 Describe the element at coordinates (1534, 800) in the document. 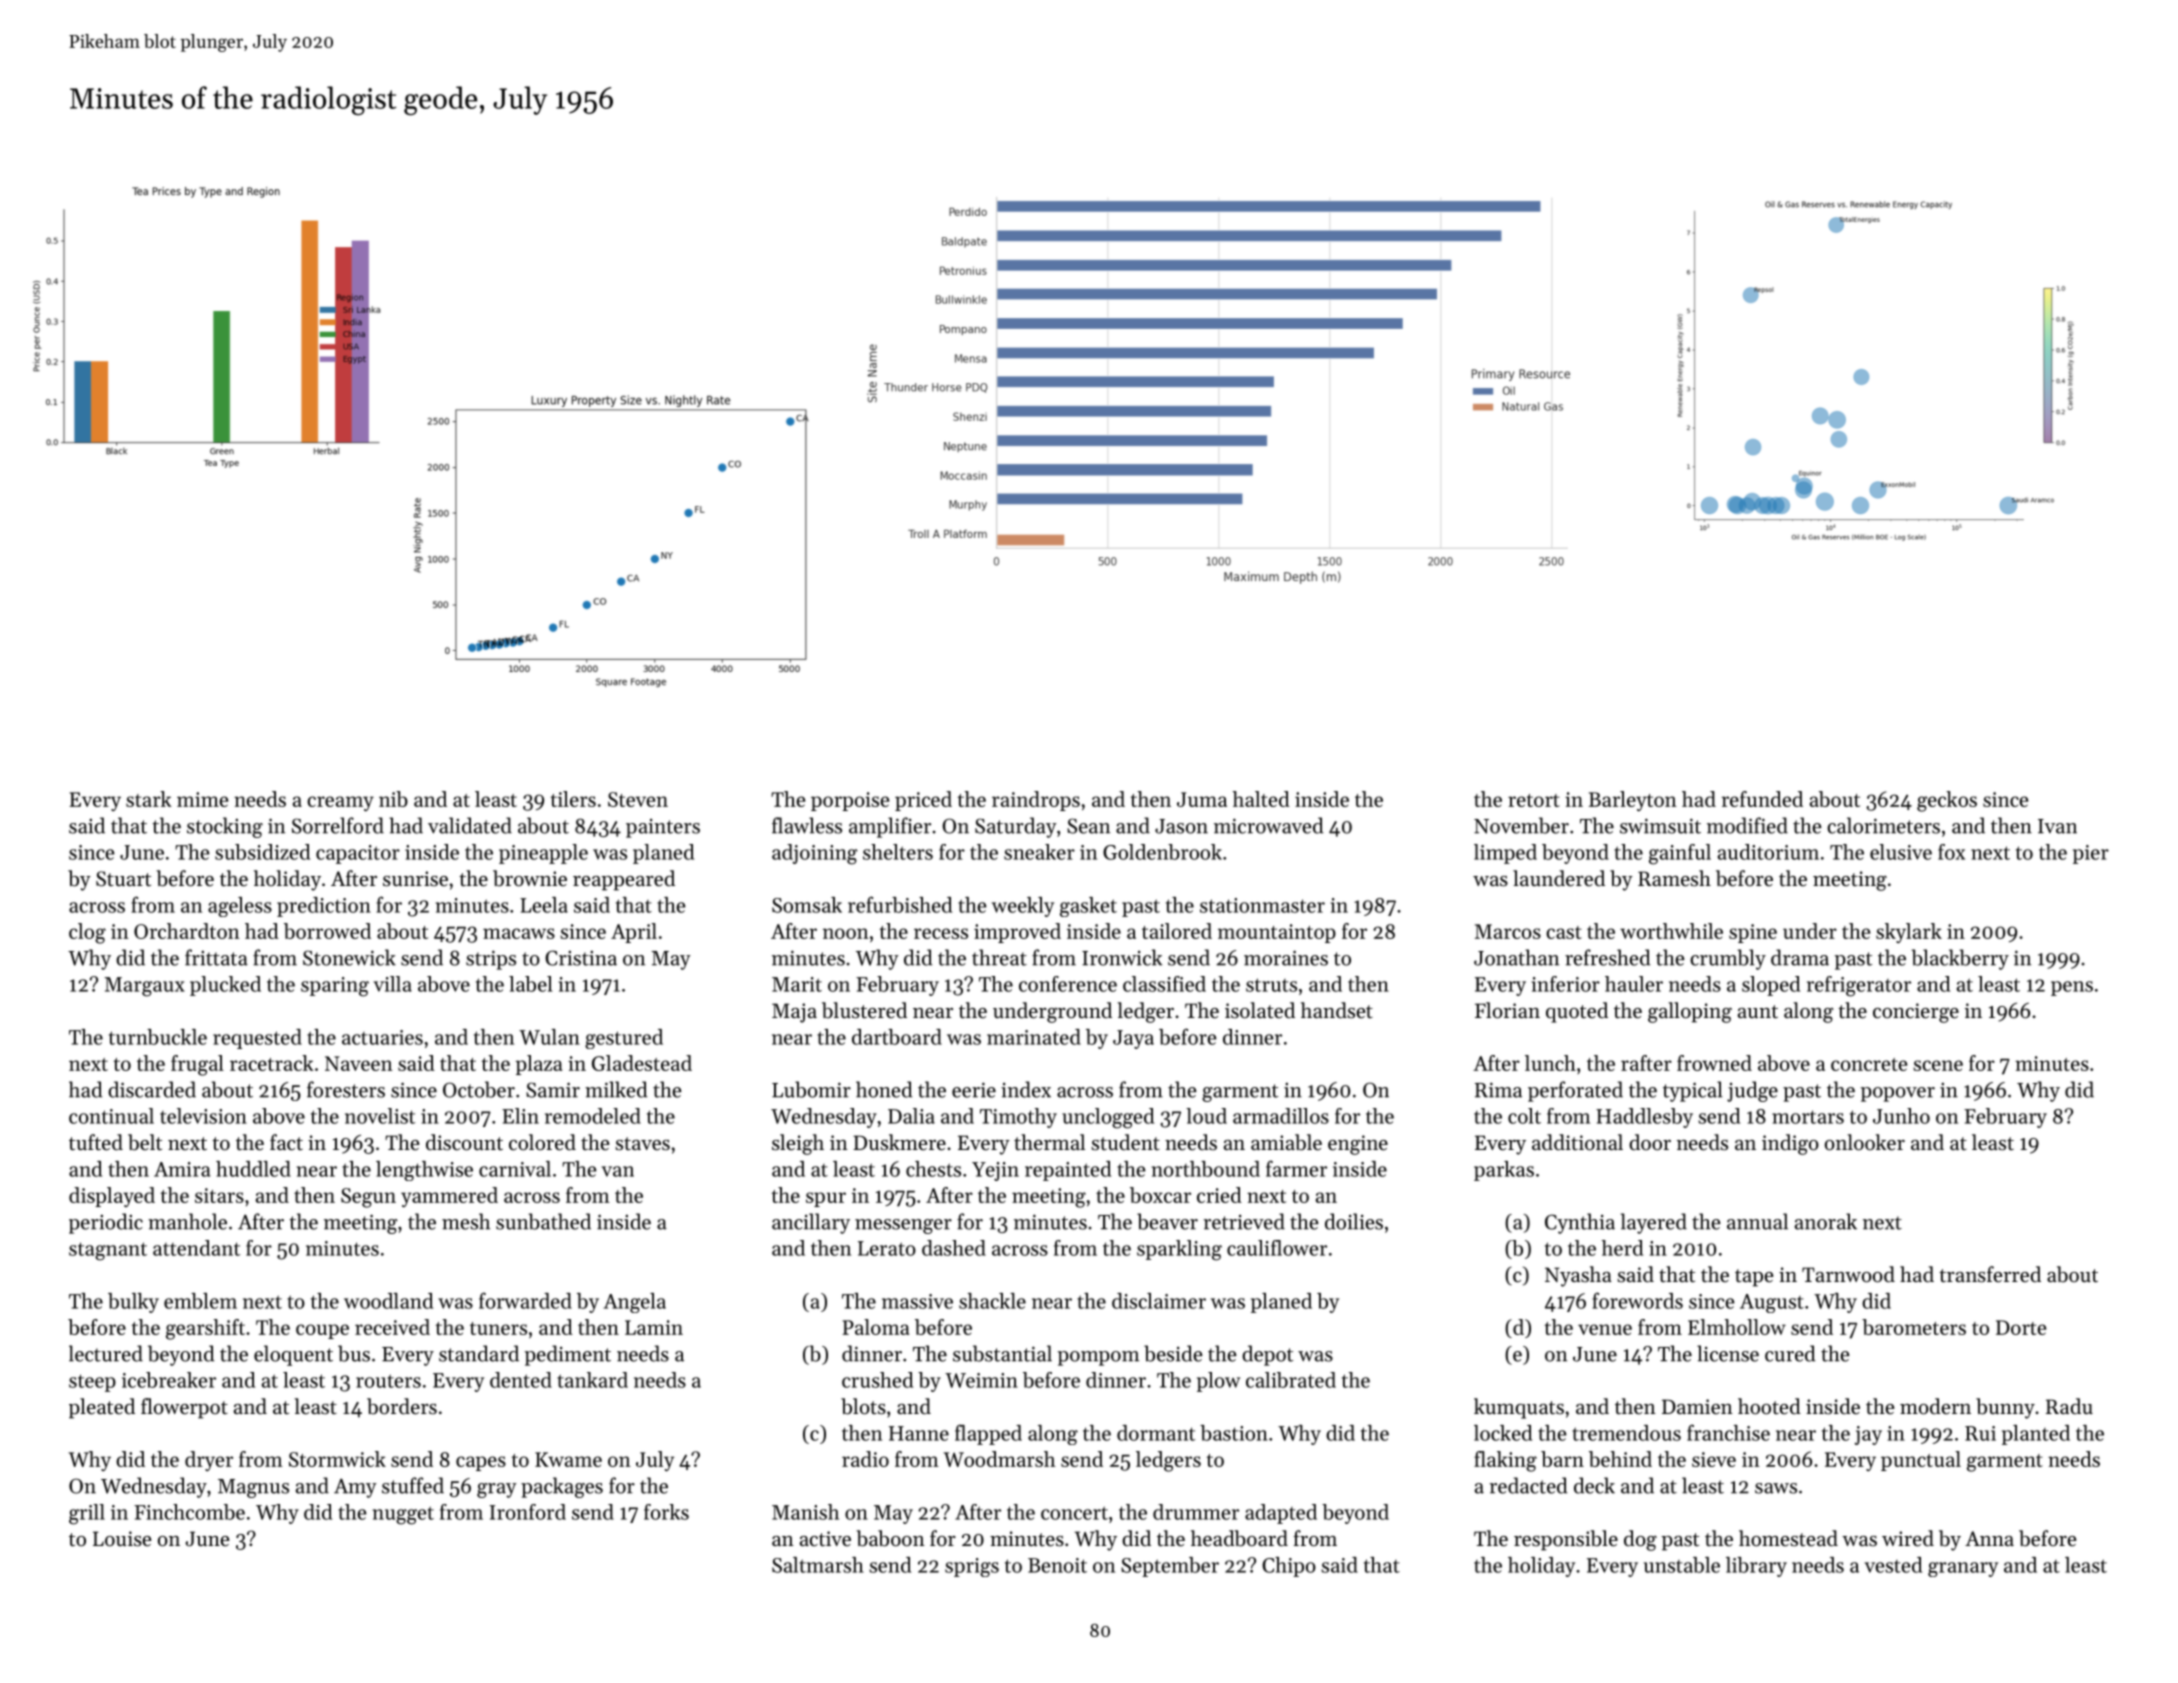

I see `retort` at that location.
